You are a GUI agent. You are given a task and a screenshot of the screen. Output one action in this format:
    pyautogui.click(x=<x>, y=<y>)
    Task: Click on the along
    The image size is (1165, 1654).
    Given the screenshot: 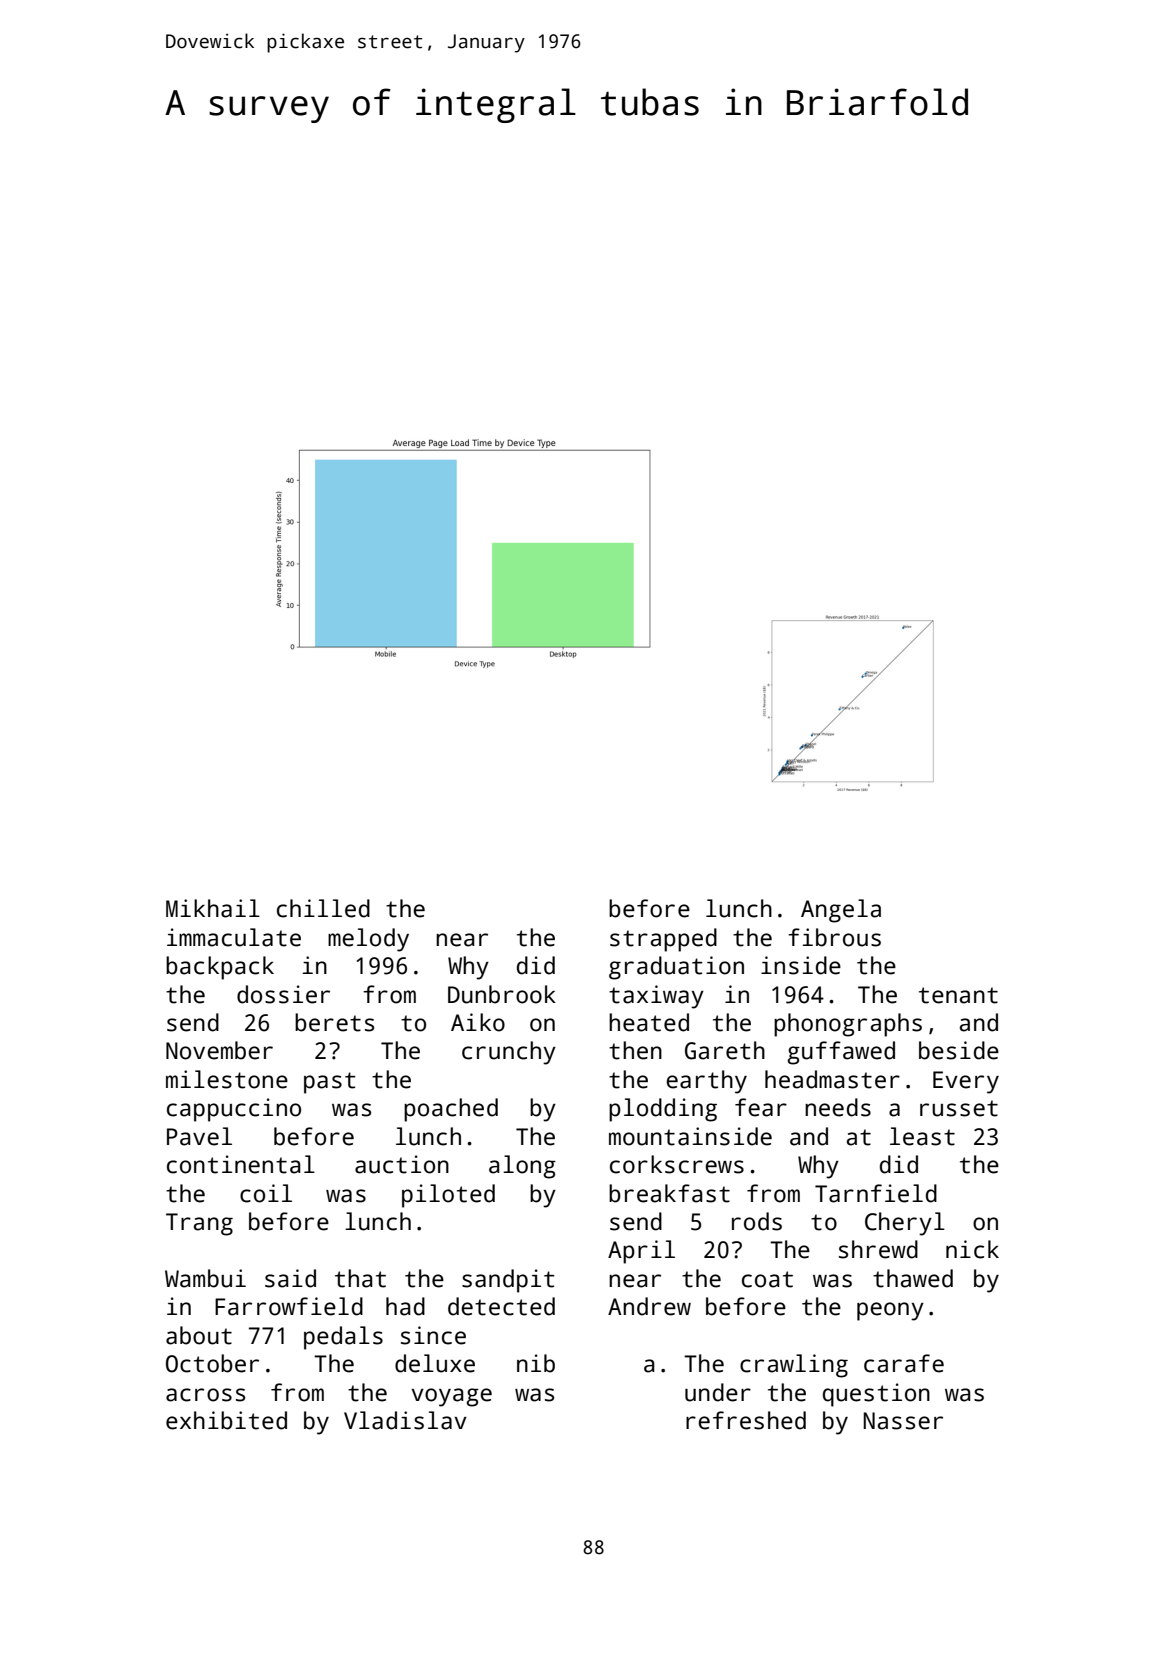 What is the action you would take?
    pyautogui.click(x=522, y=1167)
